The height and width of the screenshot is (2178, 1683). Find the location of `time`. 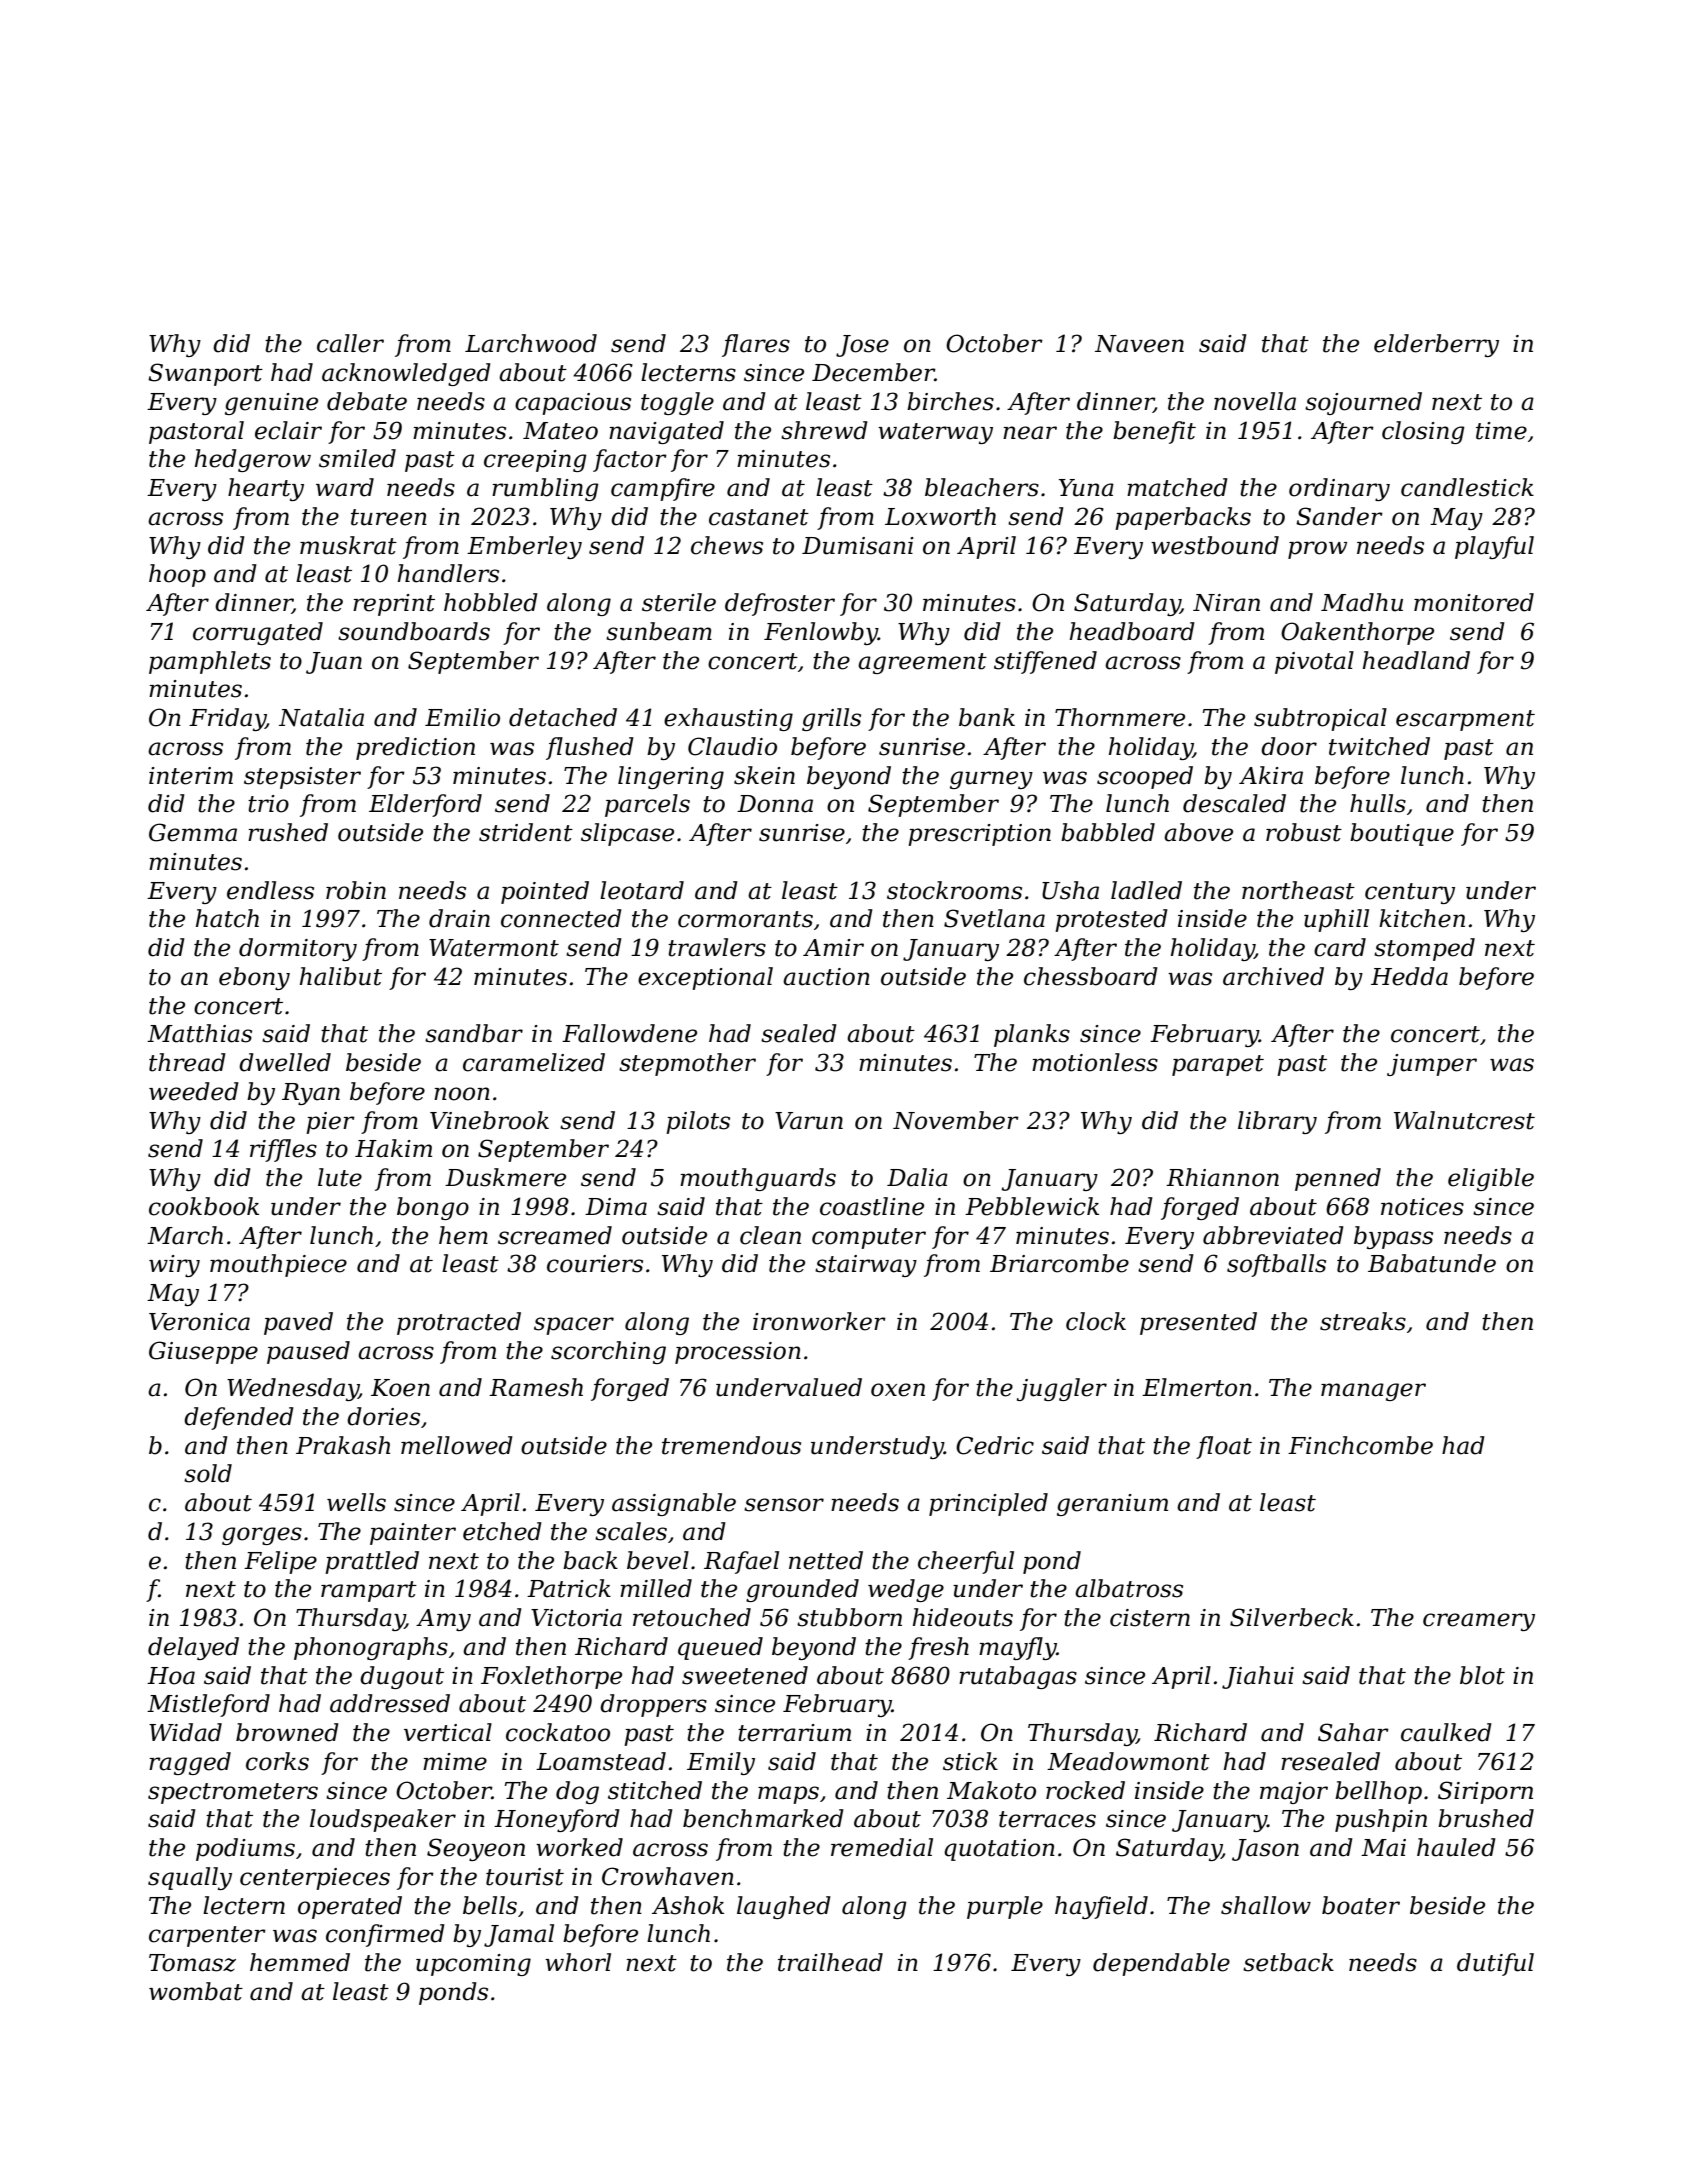

time is located at coordinates (1501, 431).
